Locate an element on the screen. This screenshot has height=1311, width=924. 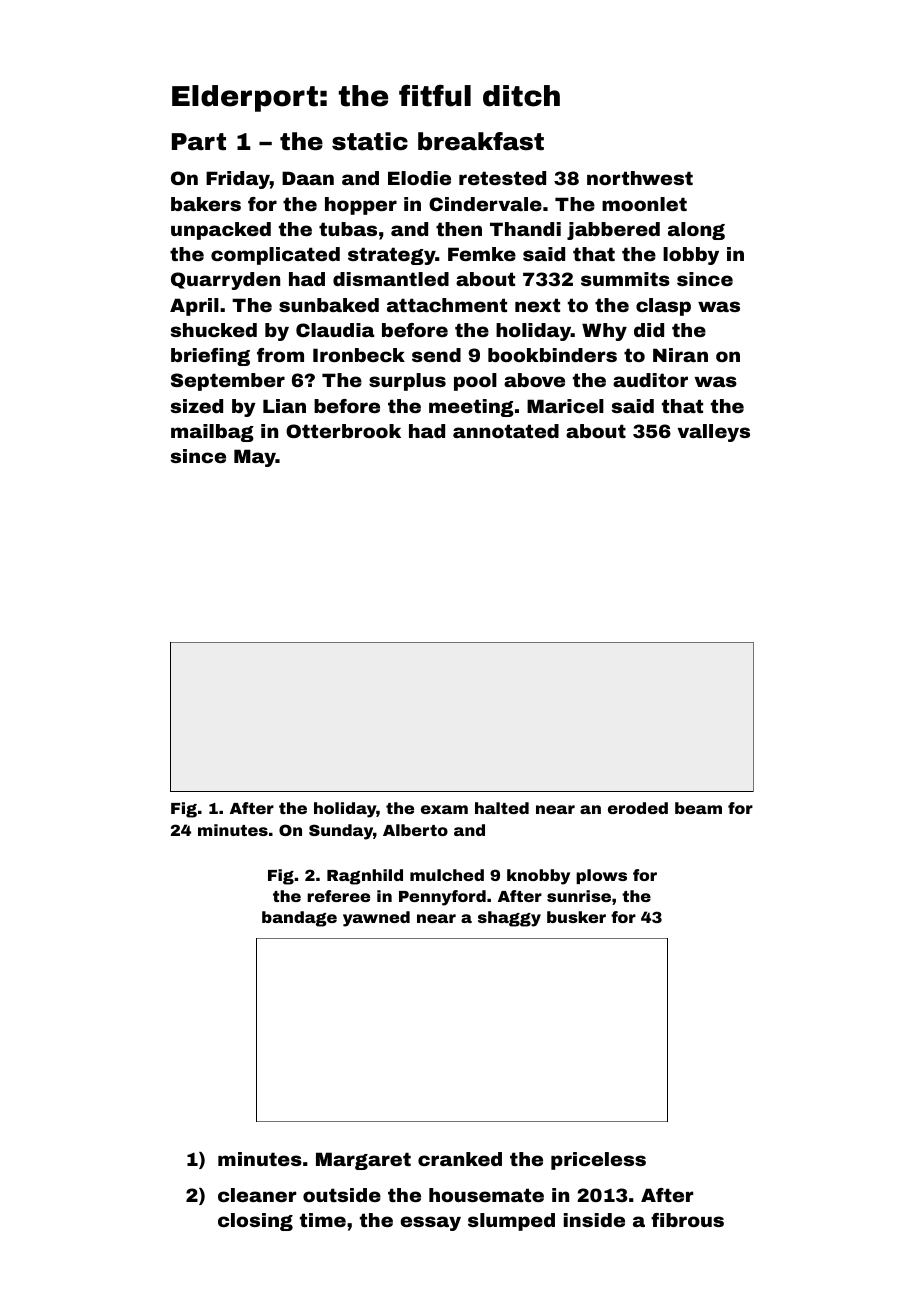
annotated is located at coordinates (506, 431).
